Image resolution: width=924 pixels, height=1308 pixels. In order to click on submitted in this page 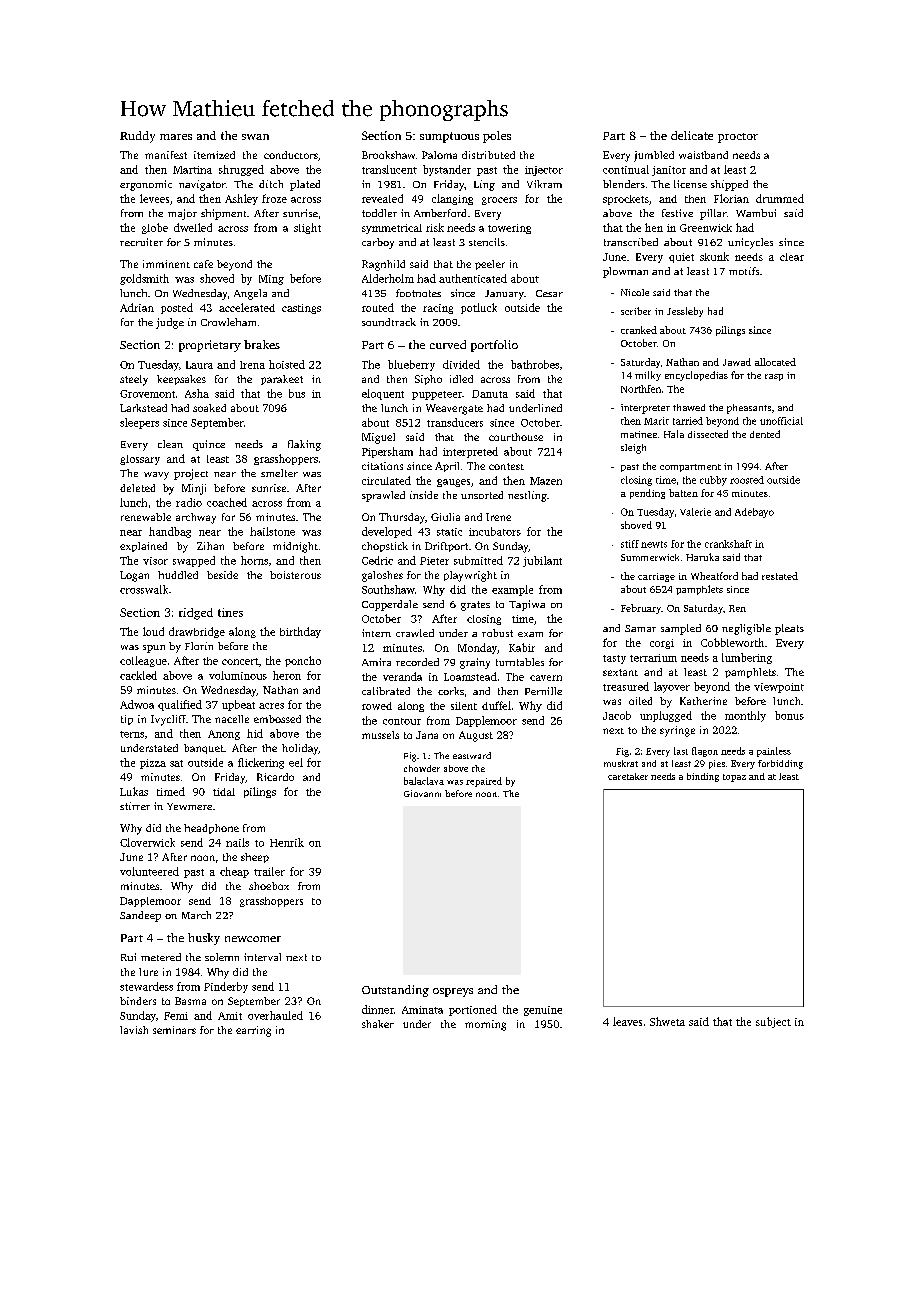, I will do `click(478, 560)`.
